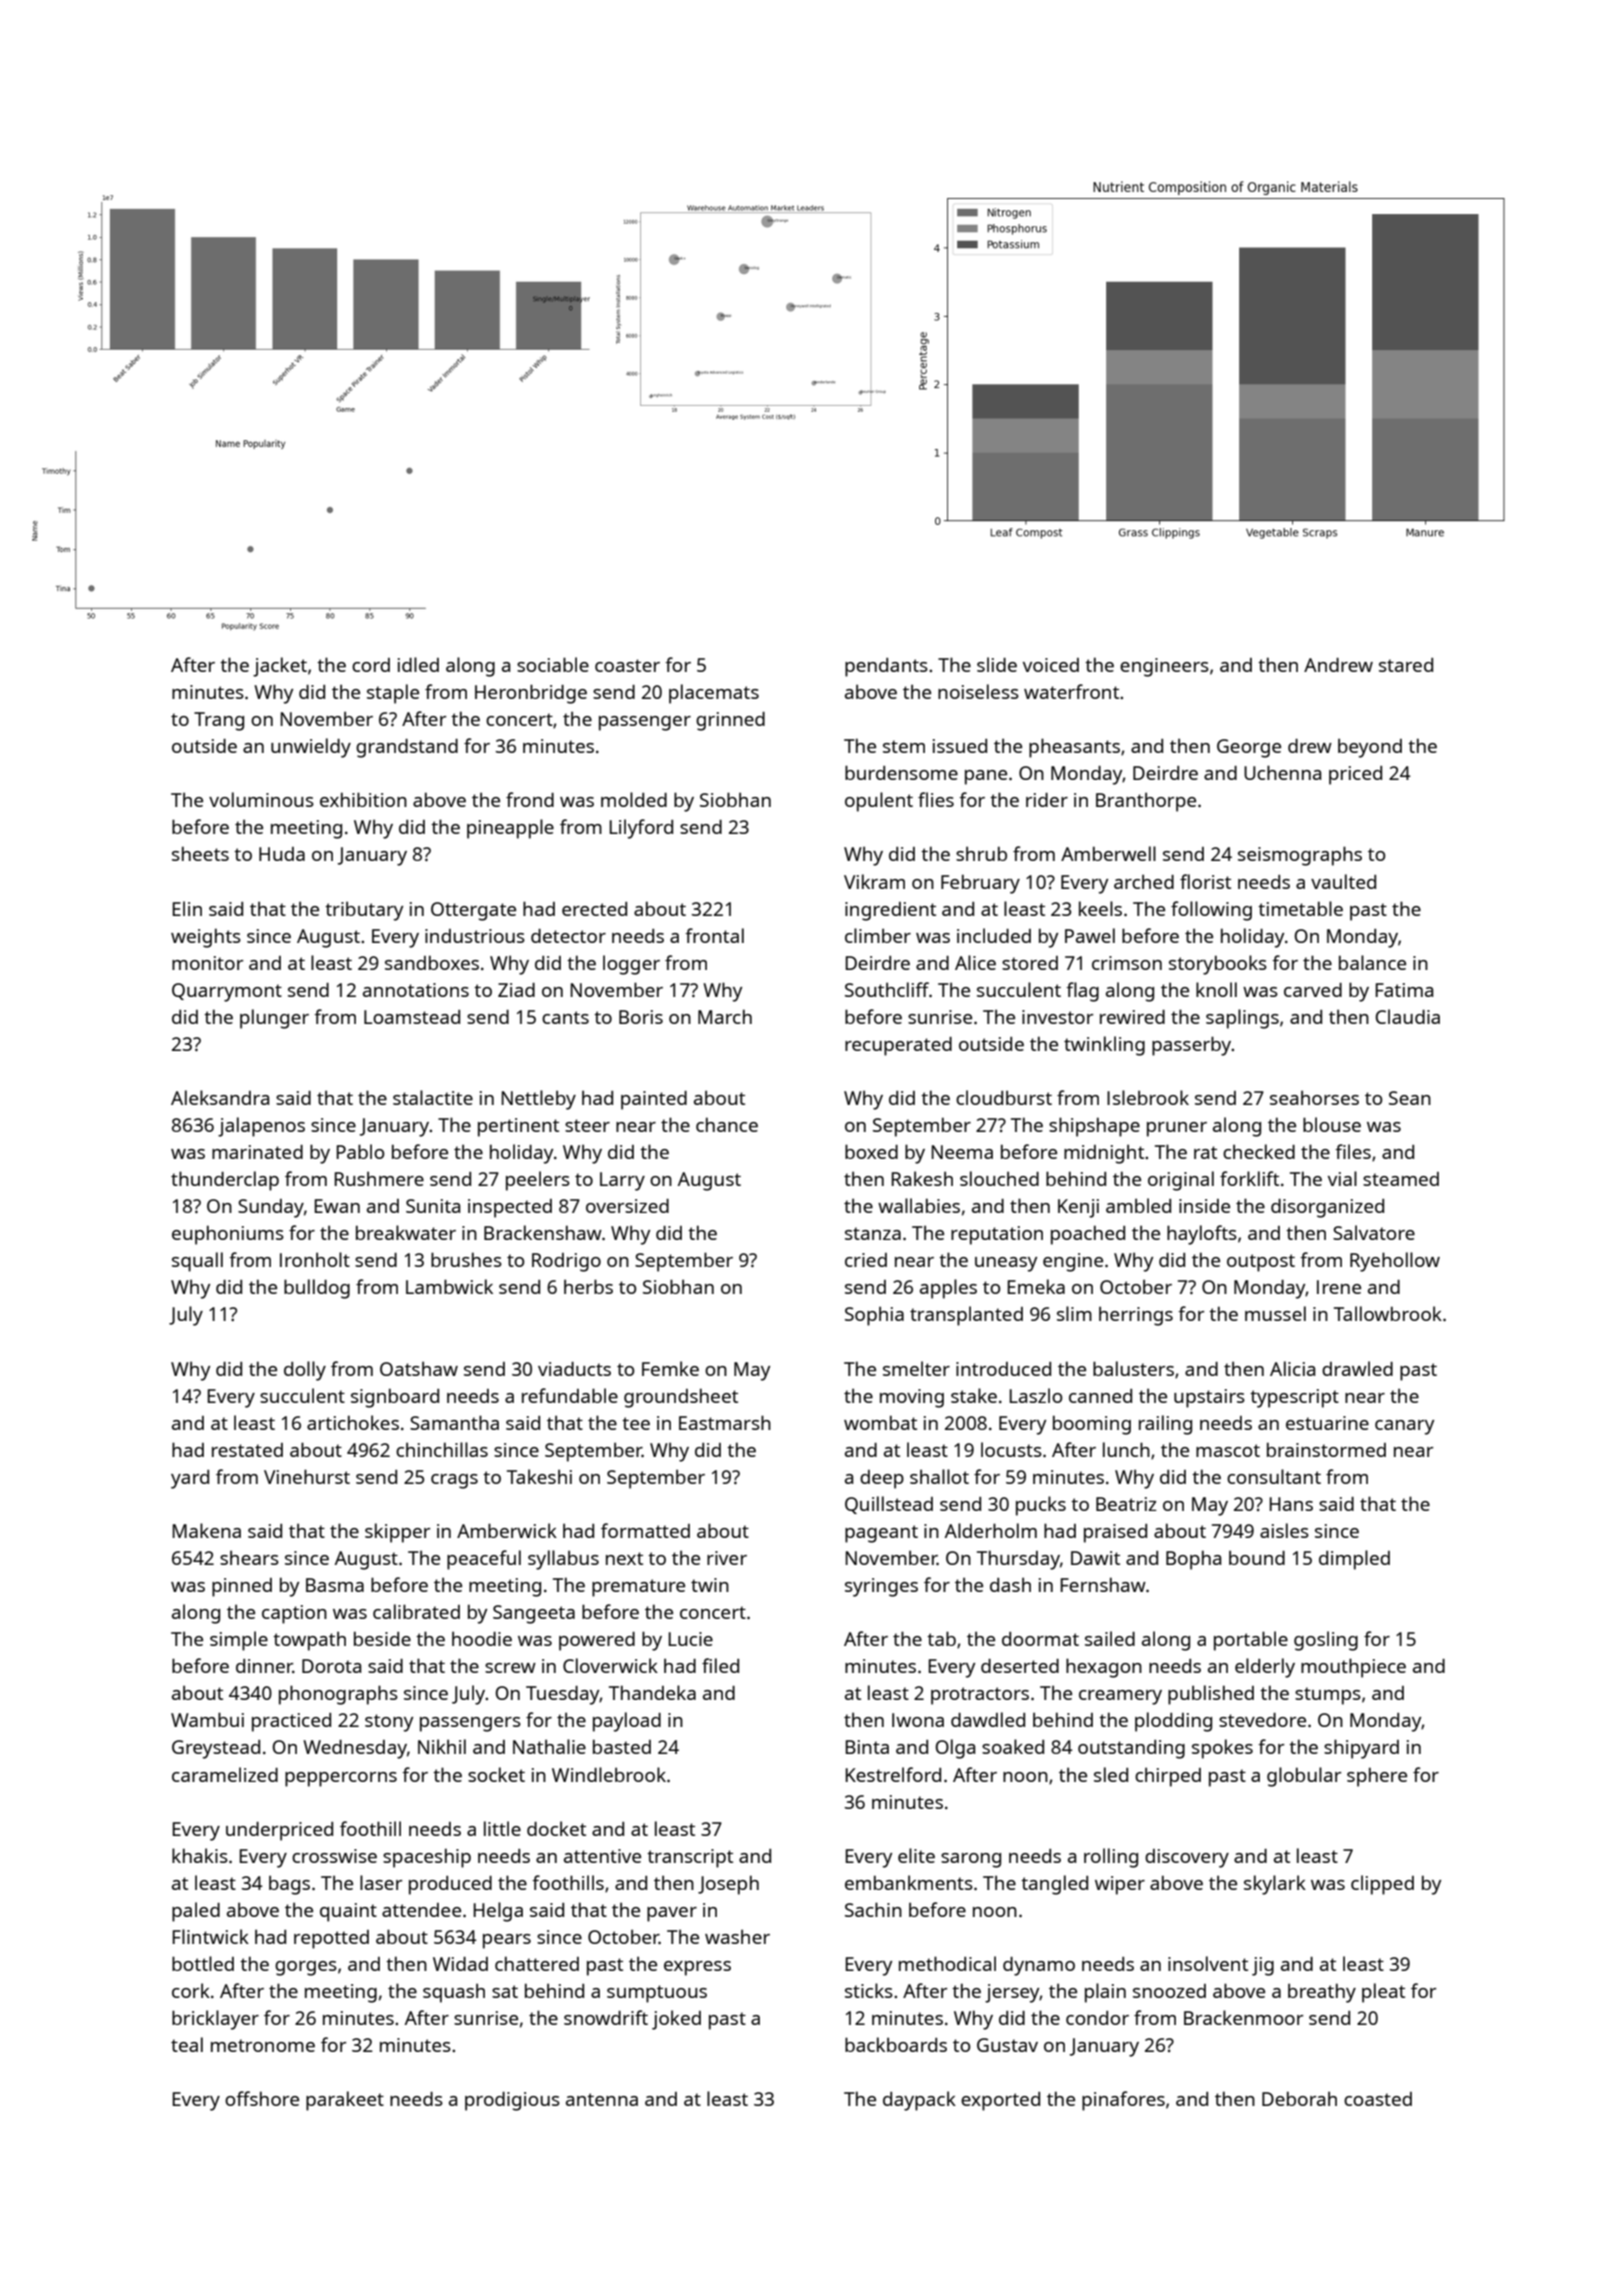 Image resolution: width=1620 pixels, height=2292 pixels. What do you see at coordinates (482, 1638) in the screenshot?
I see `hoodie` at bounding box center [482, 1638].
